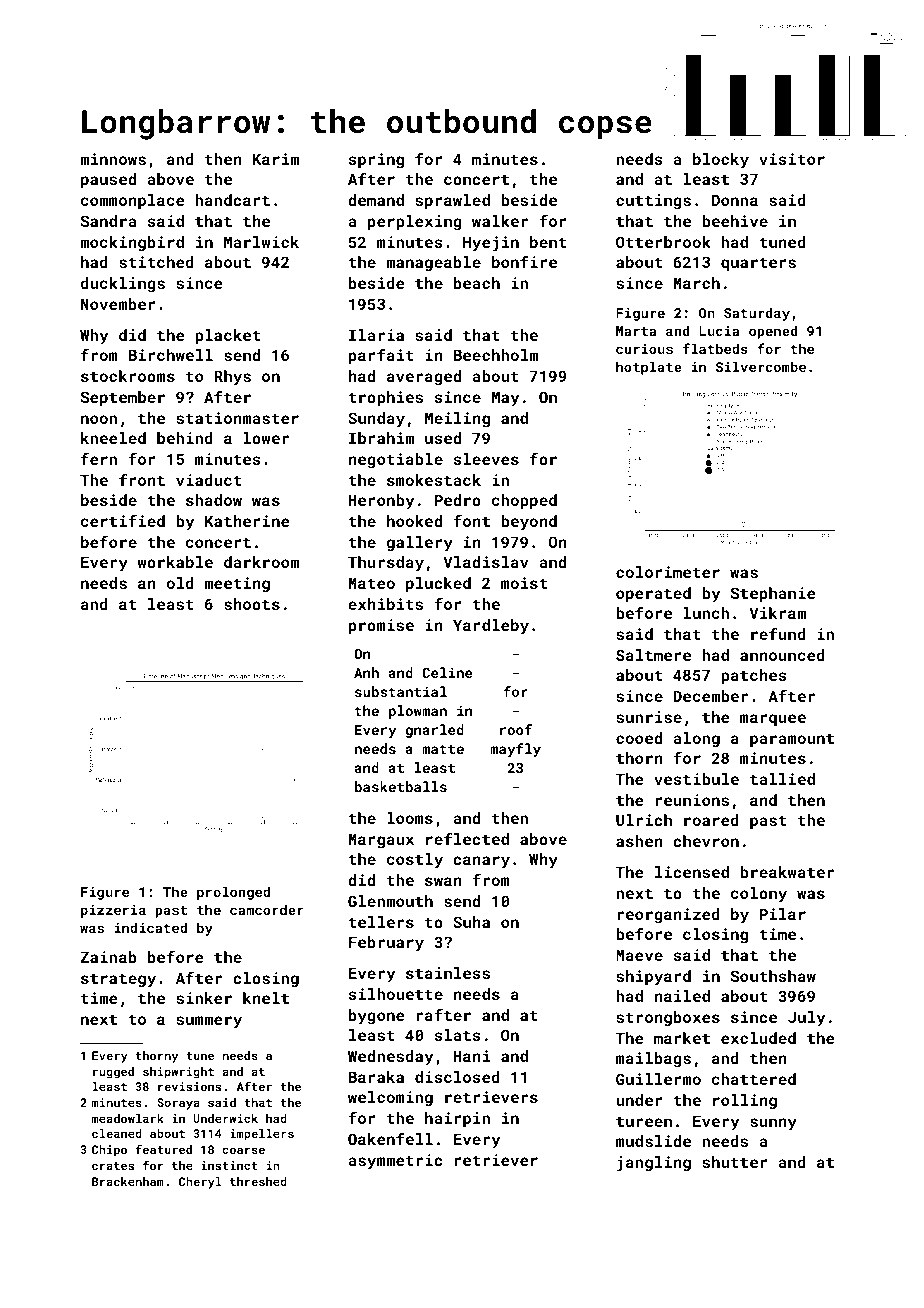 The height and width of the screenshot is (1308, 924). What do you see at coordinates (452, 201) in the screenshot?
I see `sprawled` at bounding box center [452, 201].
